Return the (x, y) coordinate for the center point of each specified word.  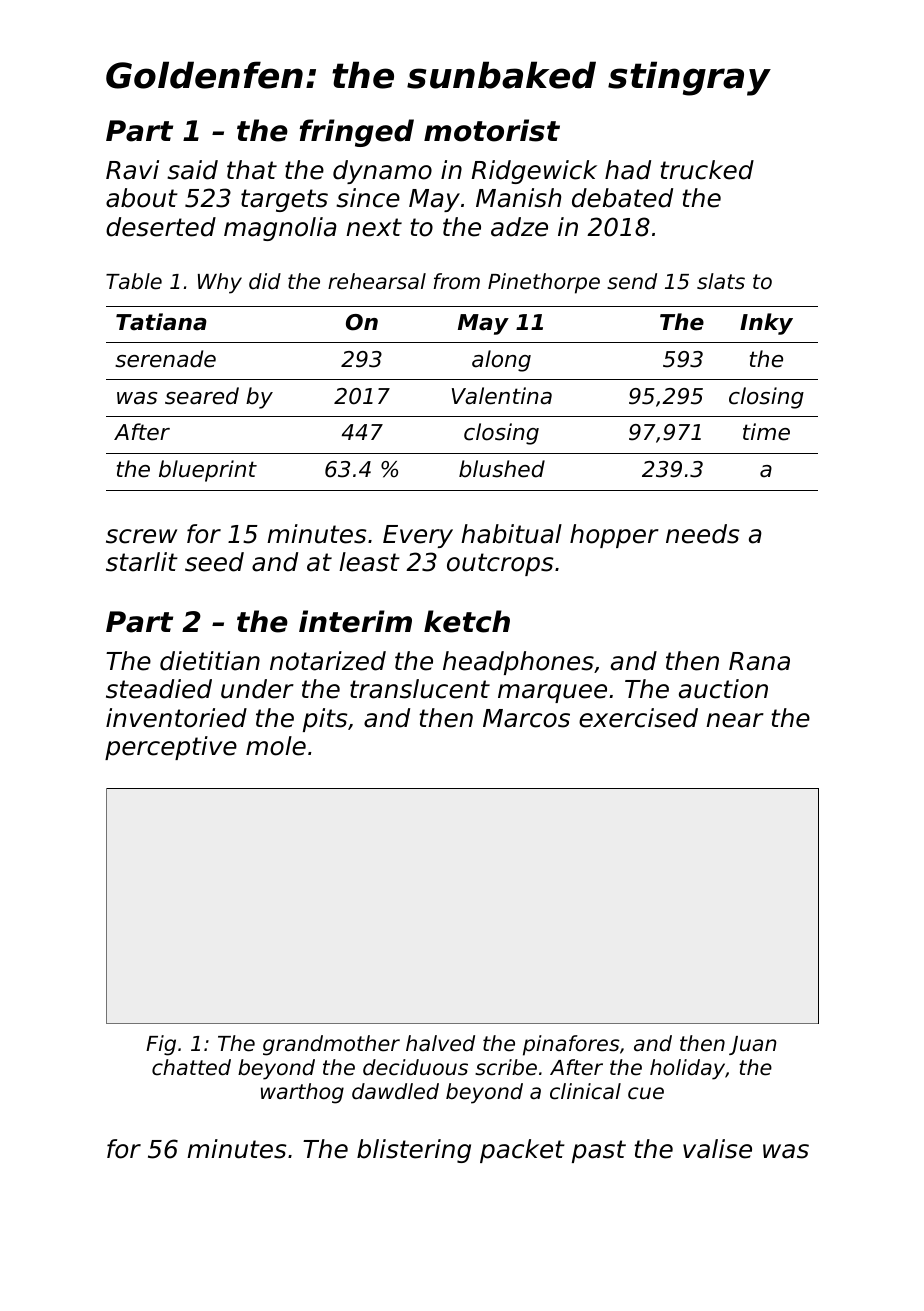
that (252, 170)
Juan (753, 1045)
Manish (518, 198)
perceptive (171, 748)
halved (440, 1043)
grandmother (331, 1045)
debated (622, 198)
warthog (302, 1093)
